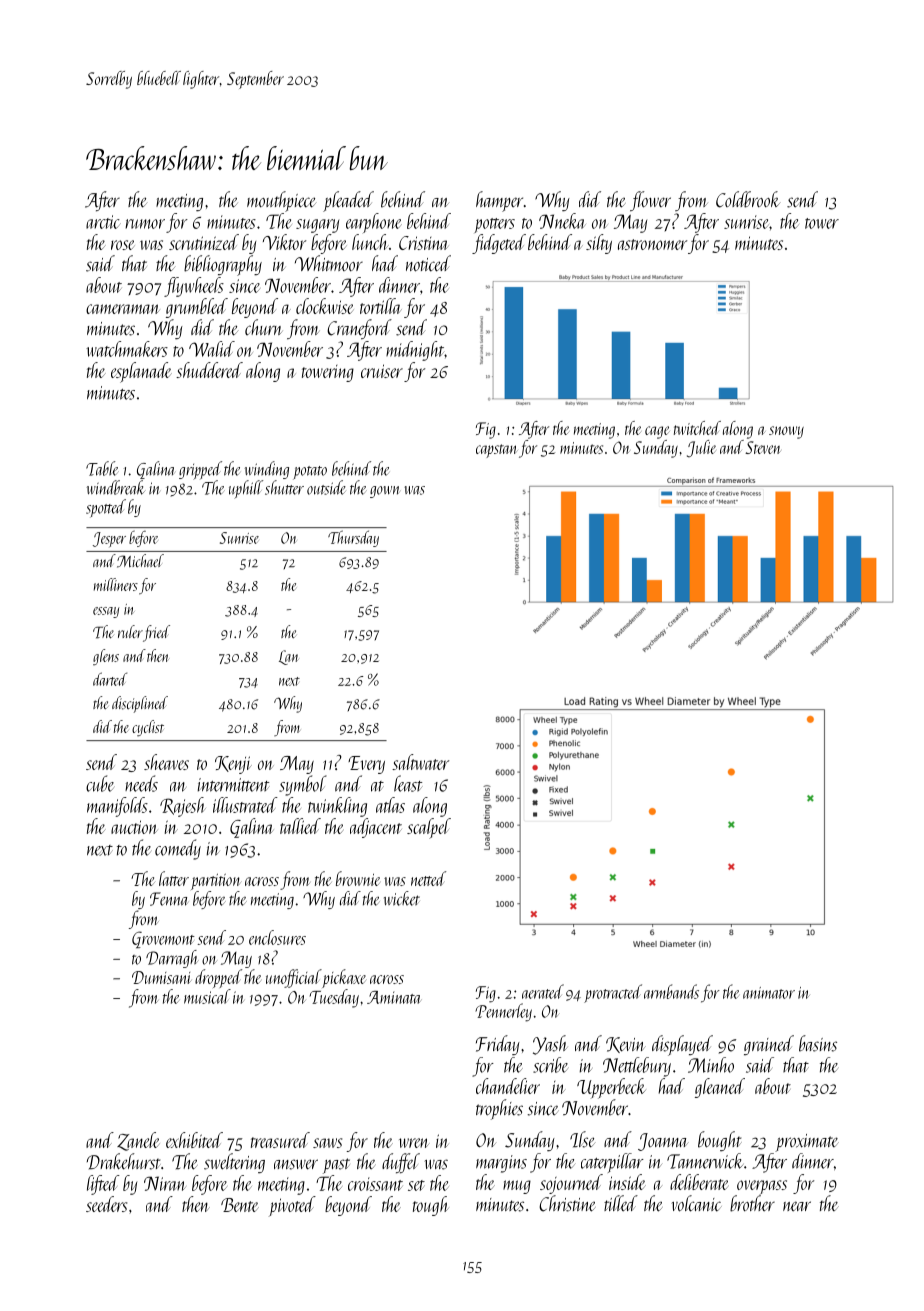 Image resolution: width=924 pixels, height=1311 pixels. What do you see at coordinates (223, 265) in the screenshot?
I see `bibliography` at bounding box center [223, 265].
